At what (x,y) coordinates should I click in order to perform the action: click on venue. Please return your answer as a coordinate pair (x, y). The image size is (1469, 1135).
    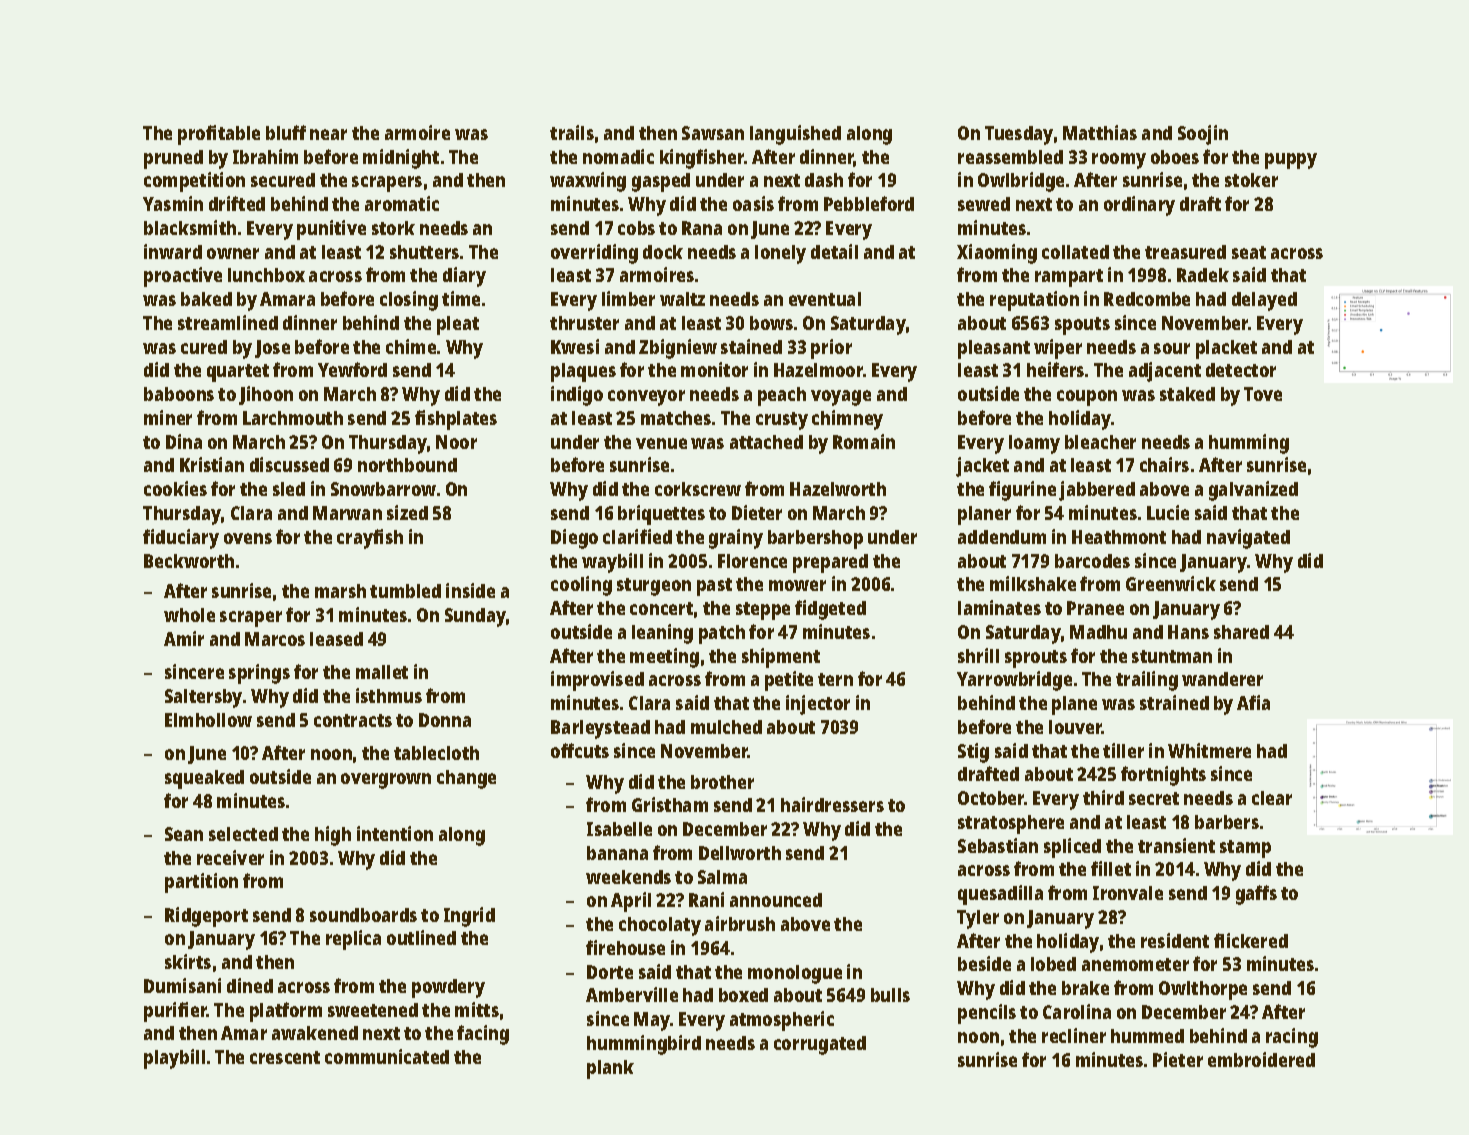
    Looking at the image, I should click on (661, 443).
